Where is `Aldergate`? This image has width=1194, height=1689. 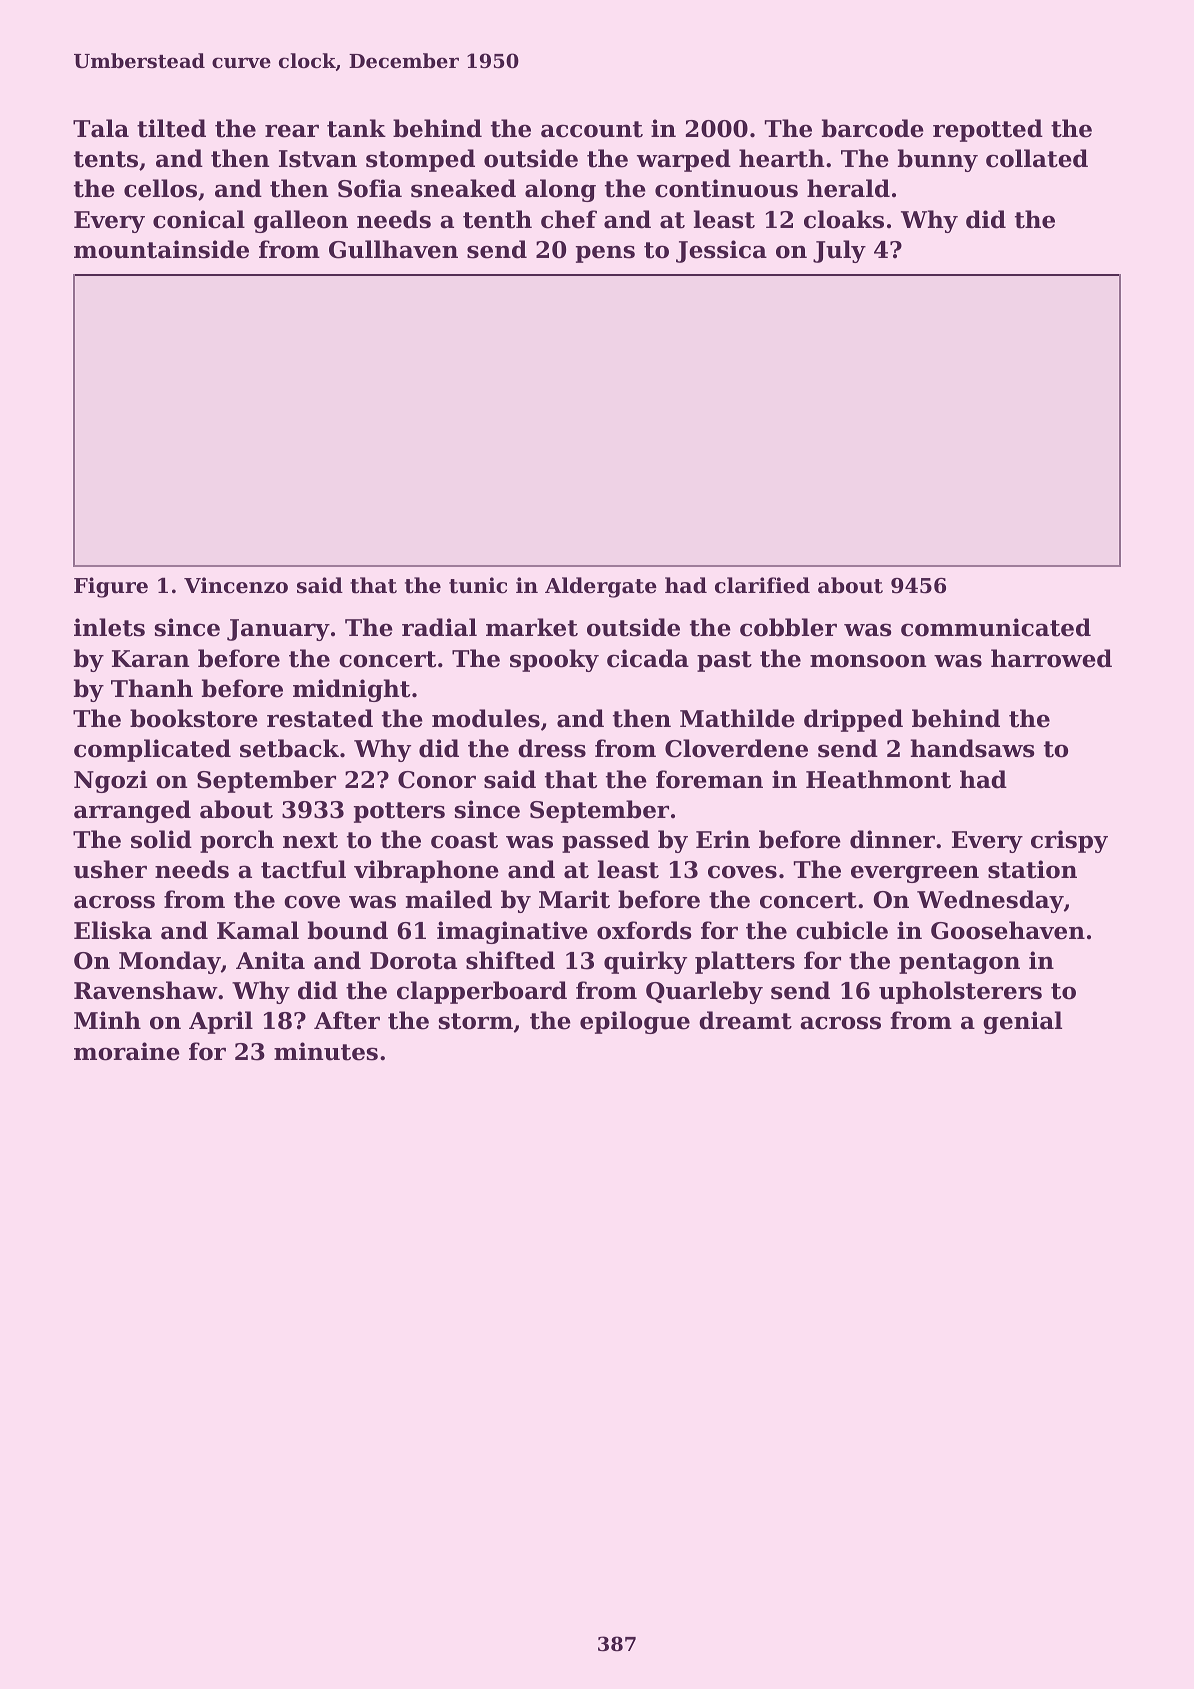 Aldergate is located at coordinates (601, 587).
